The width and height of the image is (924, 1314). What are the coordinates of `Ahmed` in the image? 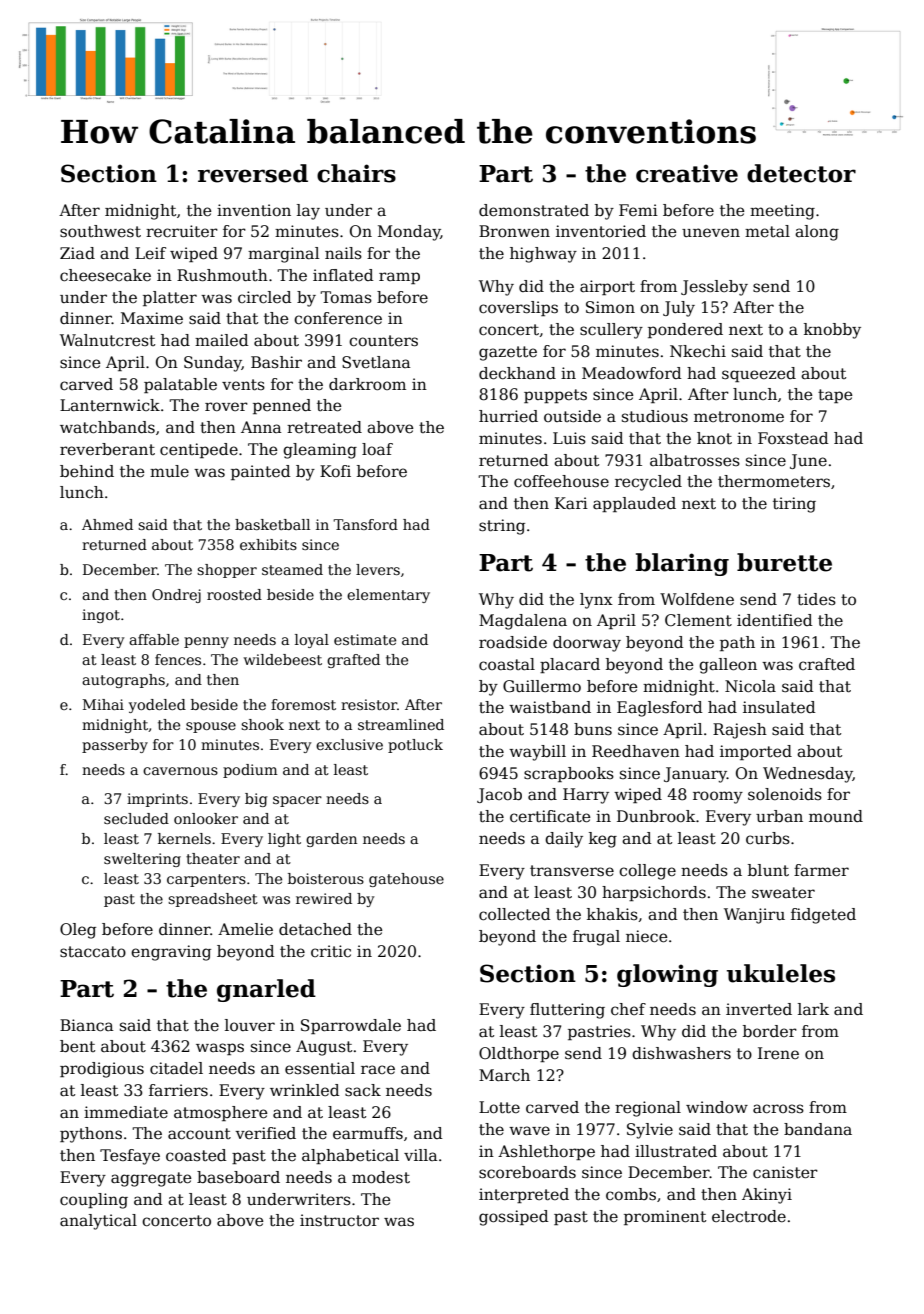 It's located at (107, 524).
